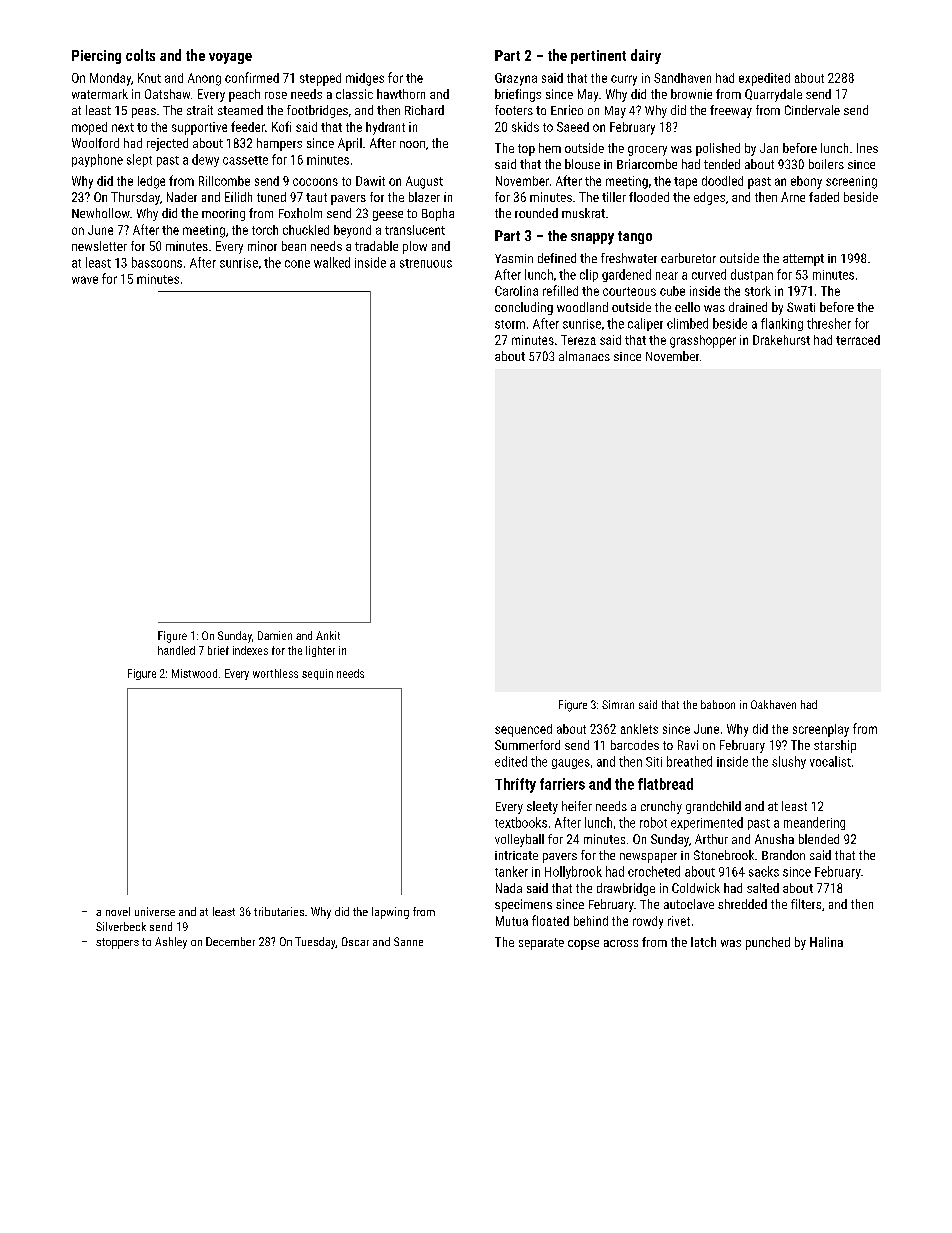 The height and width of the screenshot is (1233, 952). Describe the element at coordinates (773, 704) in the screenshot. I see `Oakhaven` at that location.
